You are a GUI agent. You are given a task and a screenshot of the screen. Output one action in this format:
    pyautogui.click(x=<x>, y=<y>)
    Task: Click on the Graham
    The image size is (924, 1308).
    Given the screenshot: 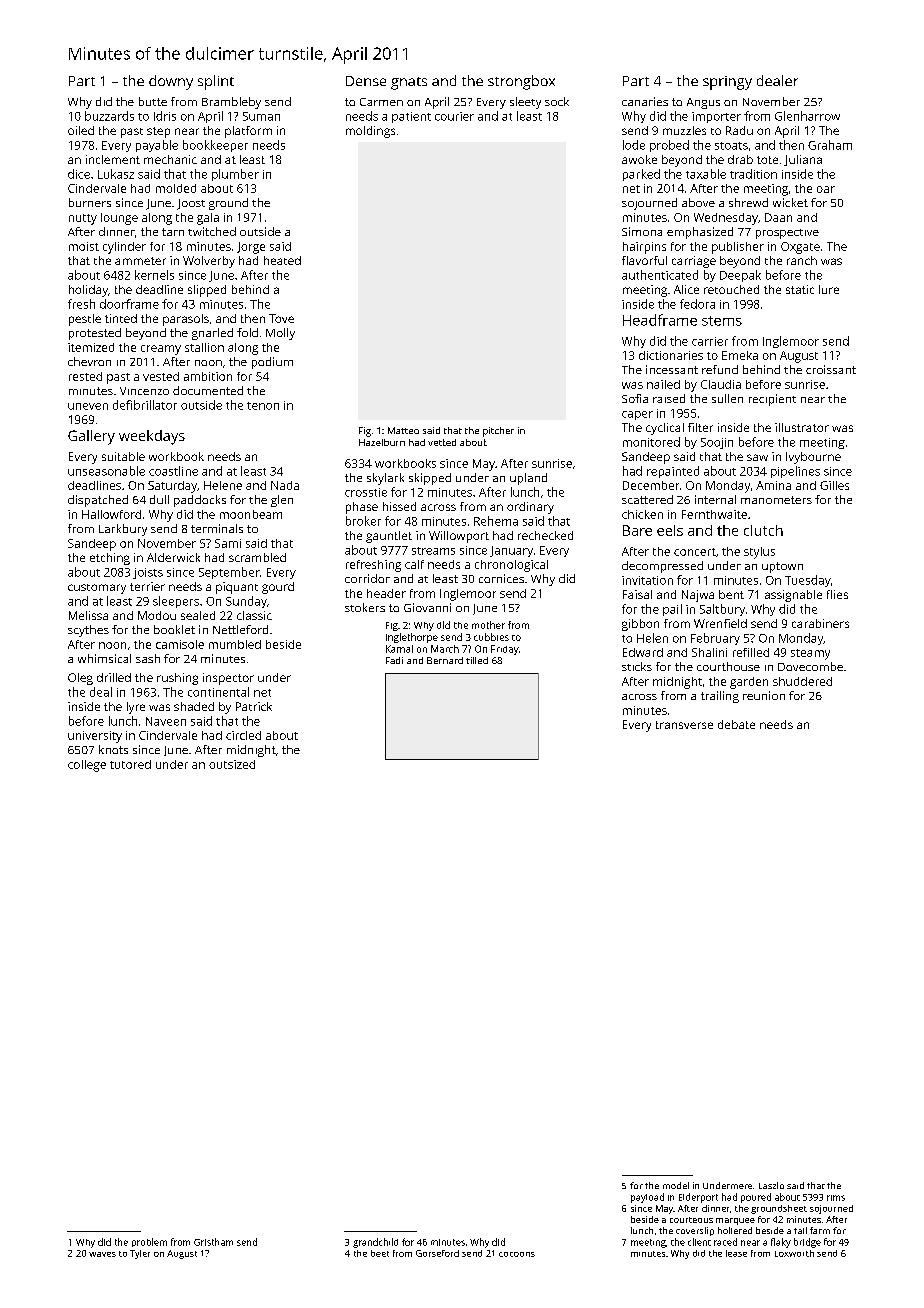 What is the action you would take?
    pyautogui.click(x=830, y=145)
